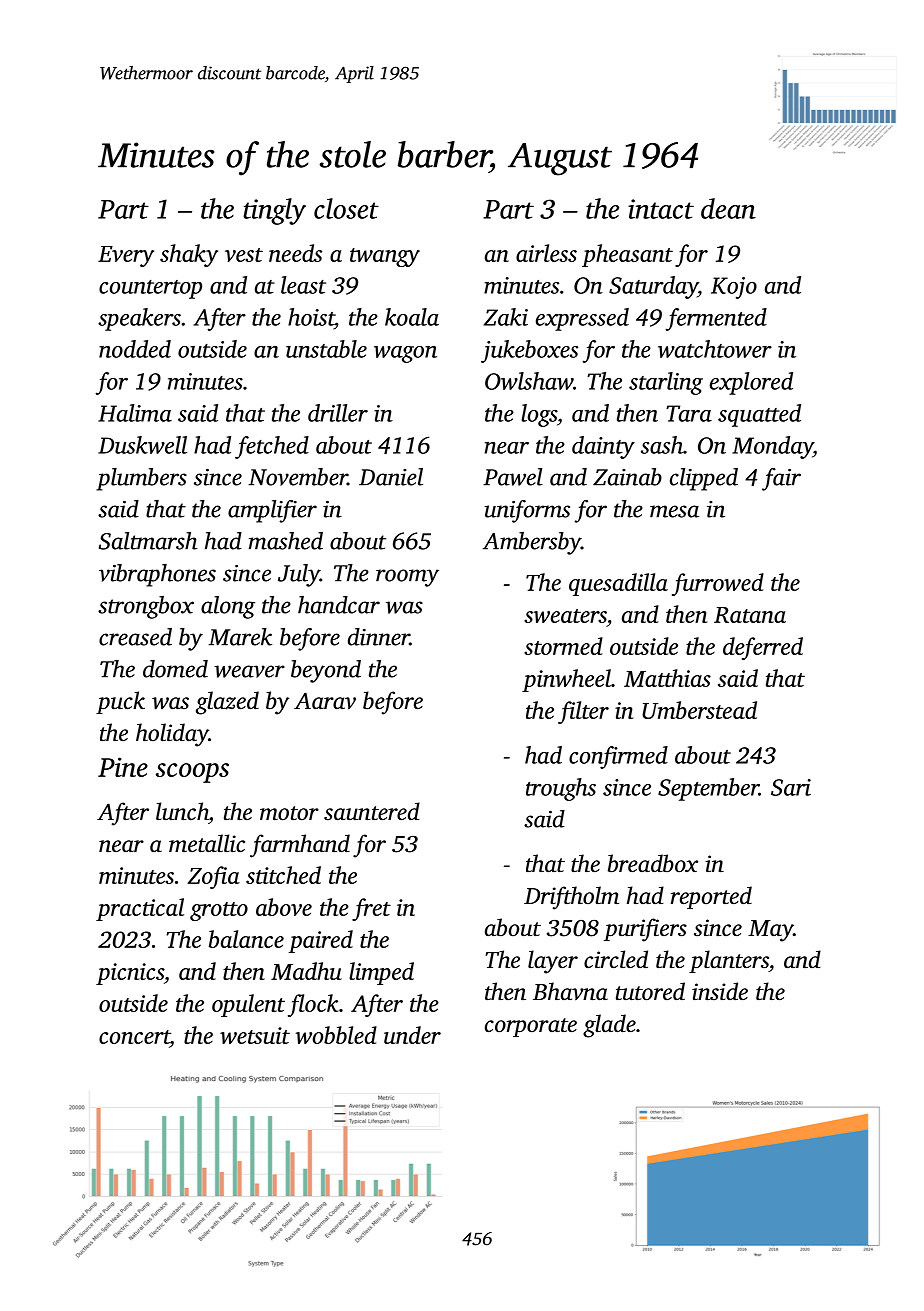 This screenshot has height=1311, width=924. What do you see at coordinates (565, 616) in the screenshot?
I see `sweaters` at bounding box center [565, 616].
